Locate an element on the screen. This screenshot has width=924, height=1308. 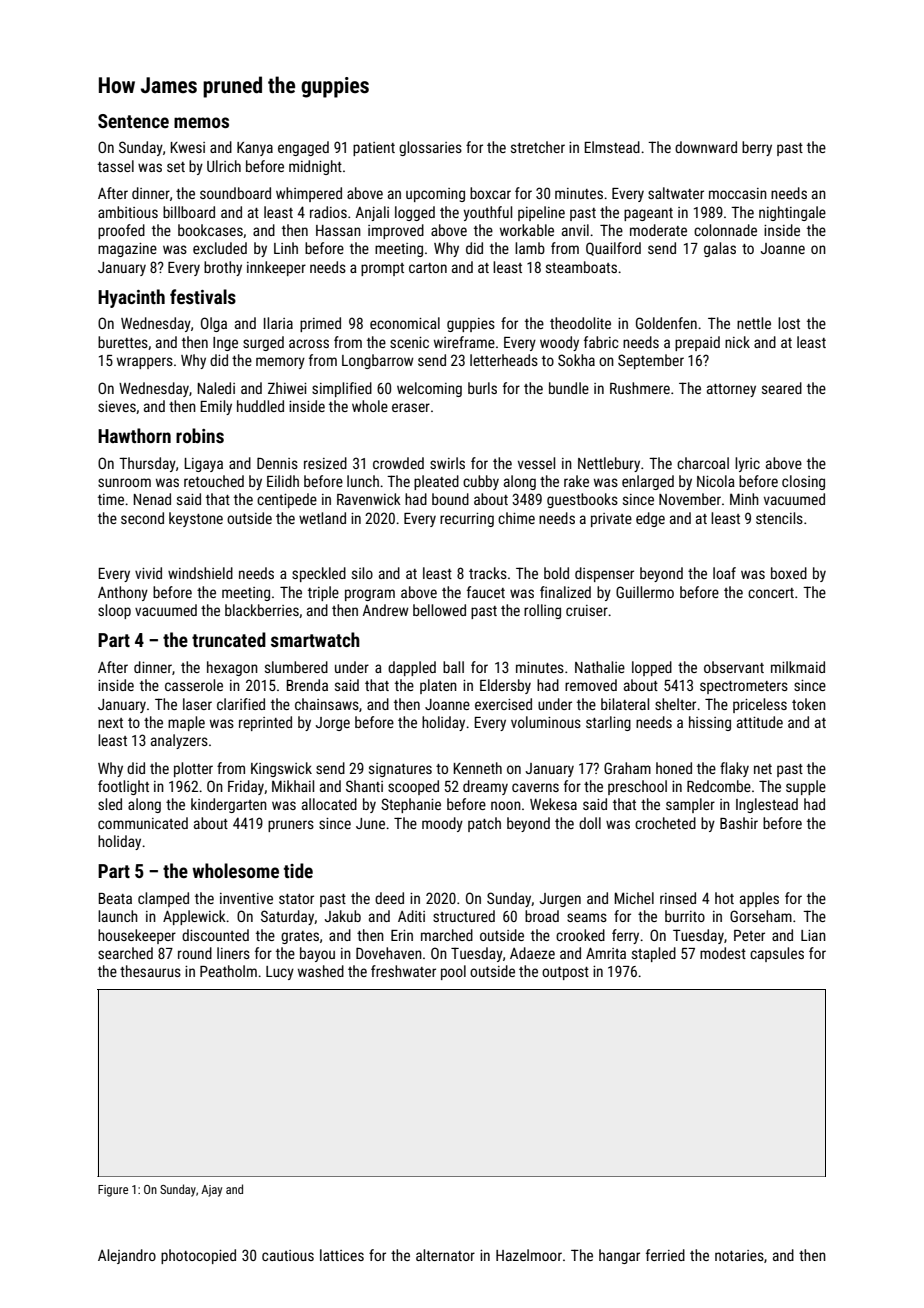
Goldenfen is located at coordinates (666, 323).
